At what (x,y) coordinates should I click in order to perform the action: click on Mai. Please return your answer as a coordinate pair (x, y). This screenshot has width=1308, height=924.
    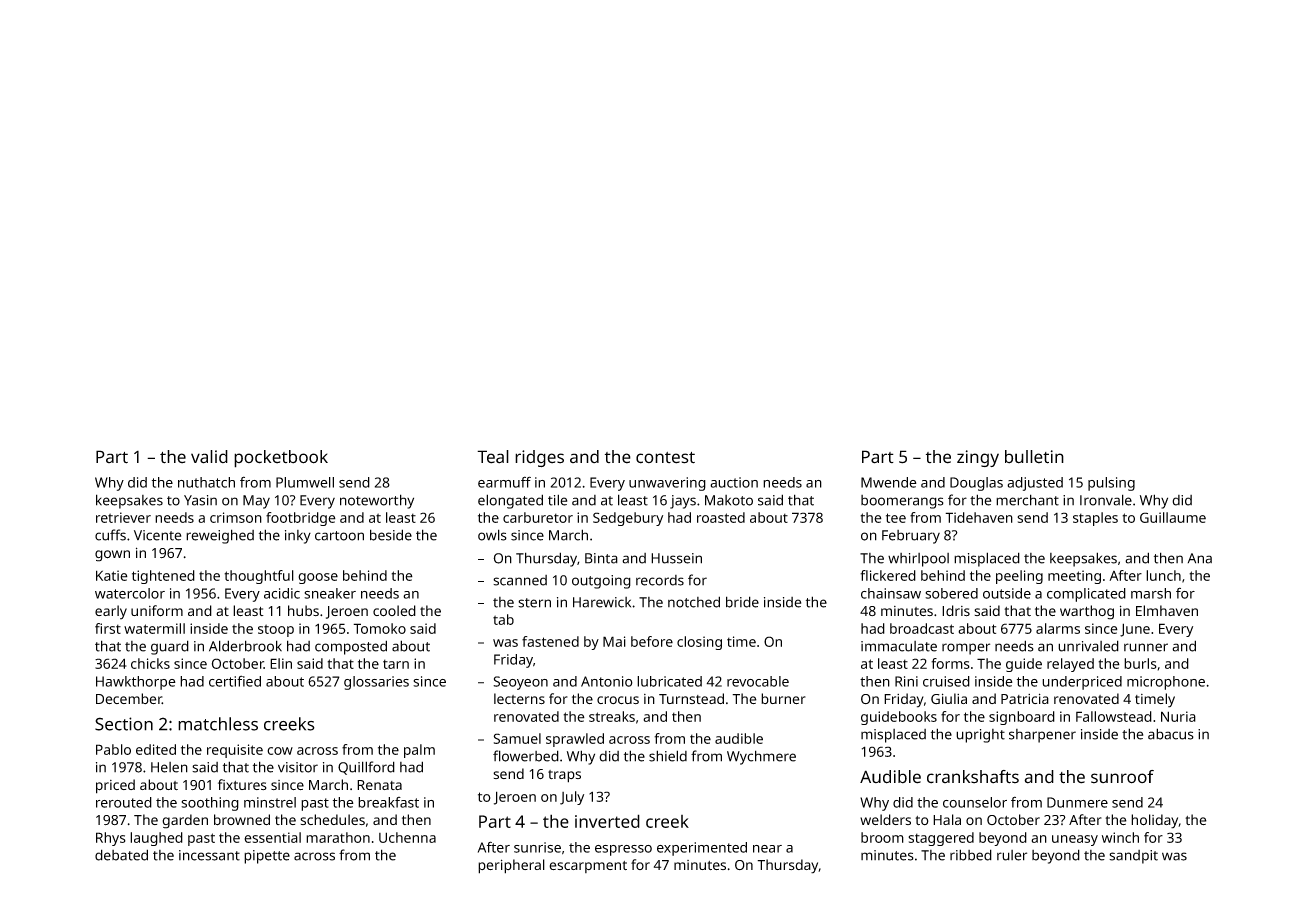
    Looking at the image, I should click on (614, 641).
